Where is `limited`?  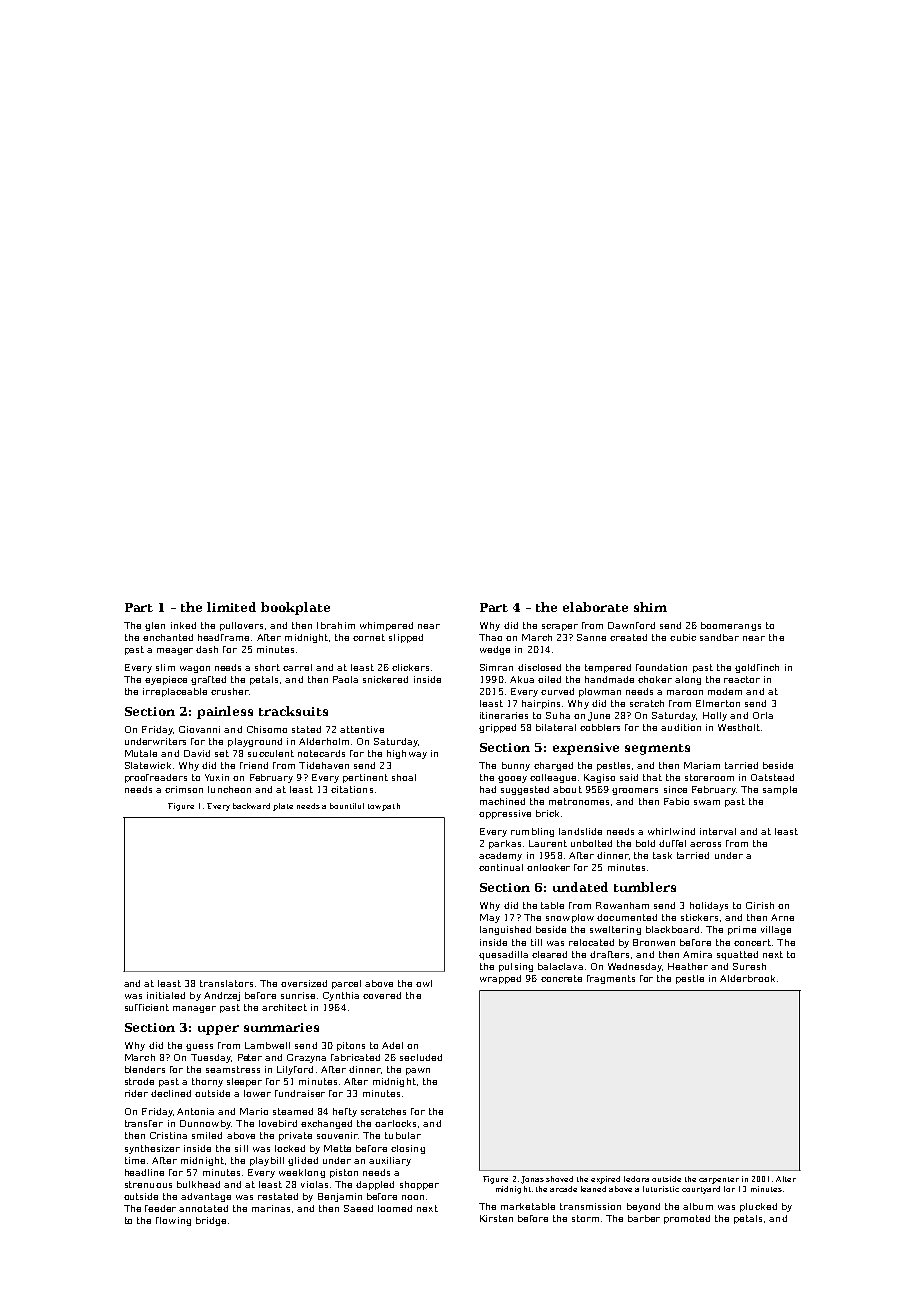
limited is located at coordinates (231, 607).
